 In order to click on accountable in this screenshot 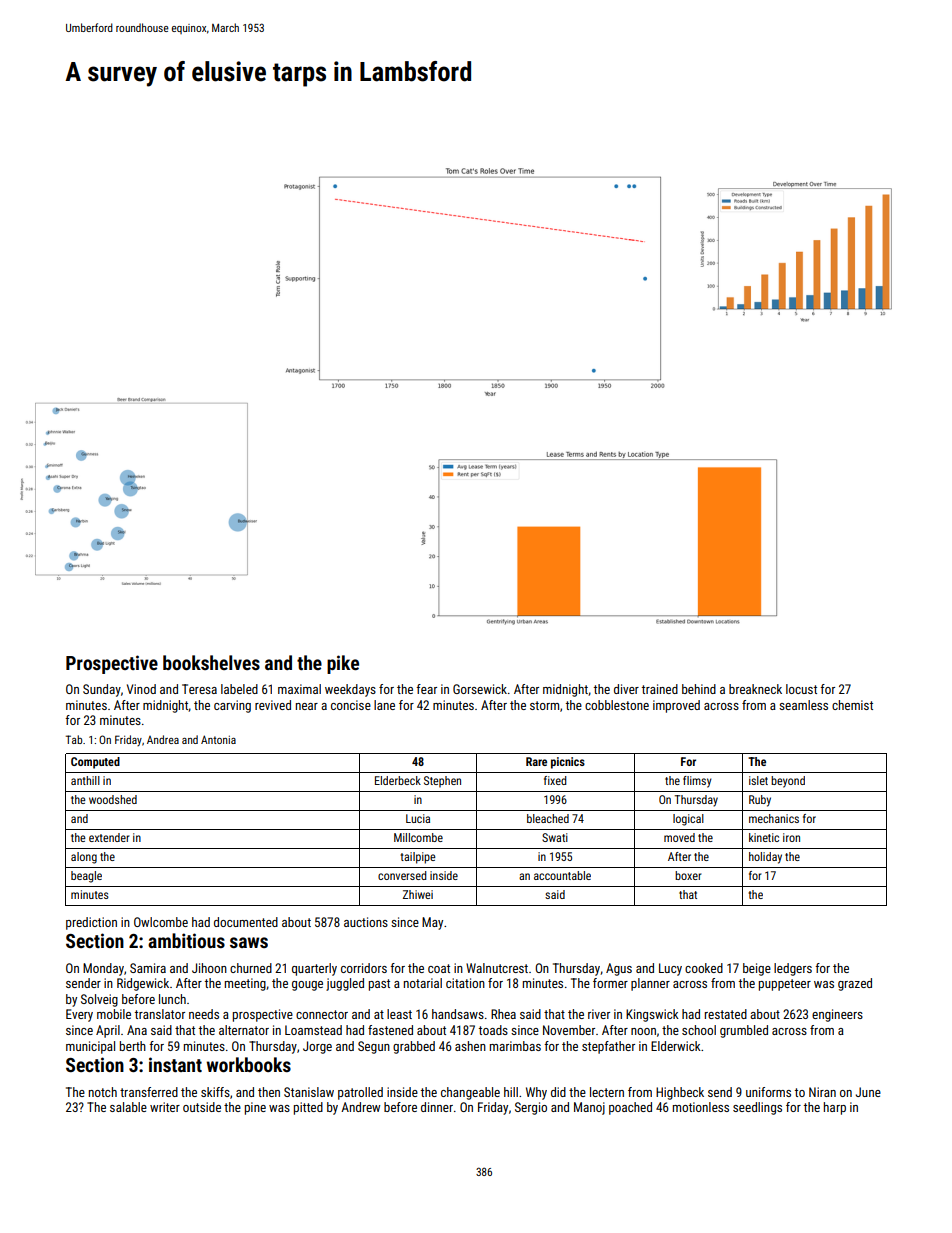, I will do `click(562, 875)`.
